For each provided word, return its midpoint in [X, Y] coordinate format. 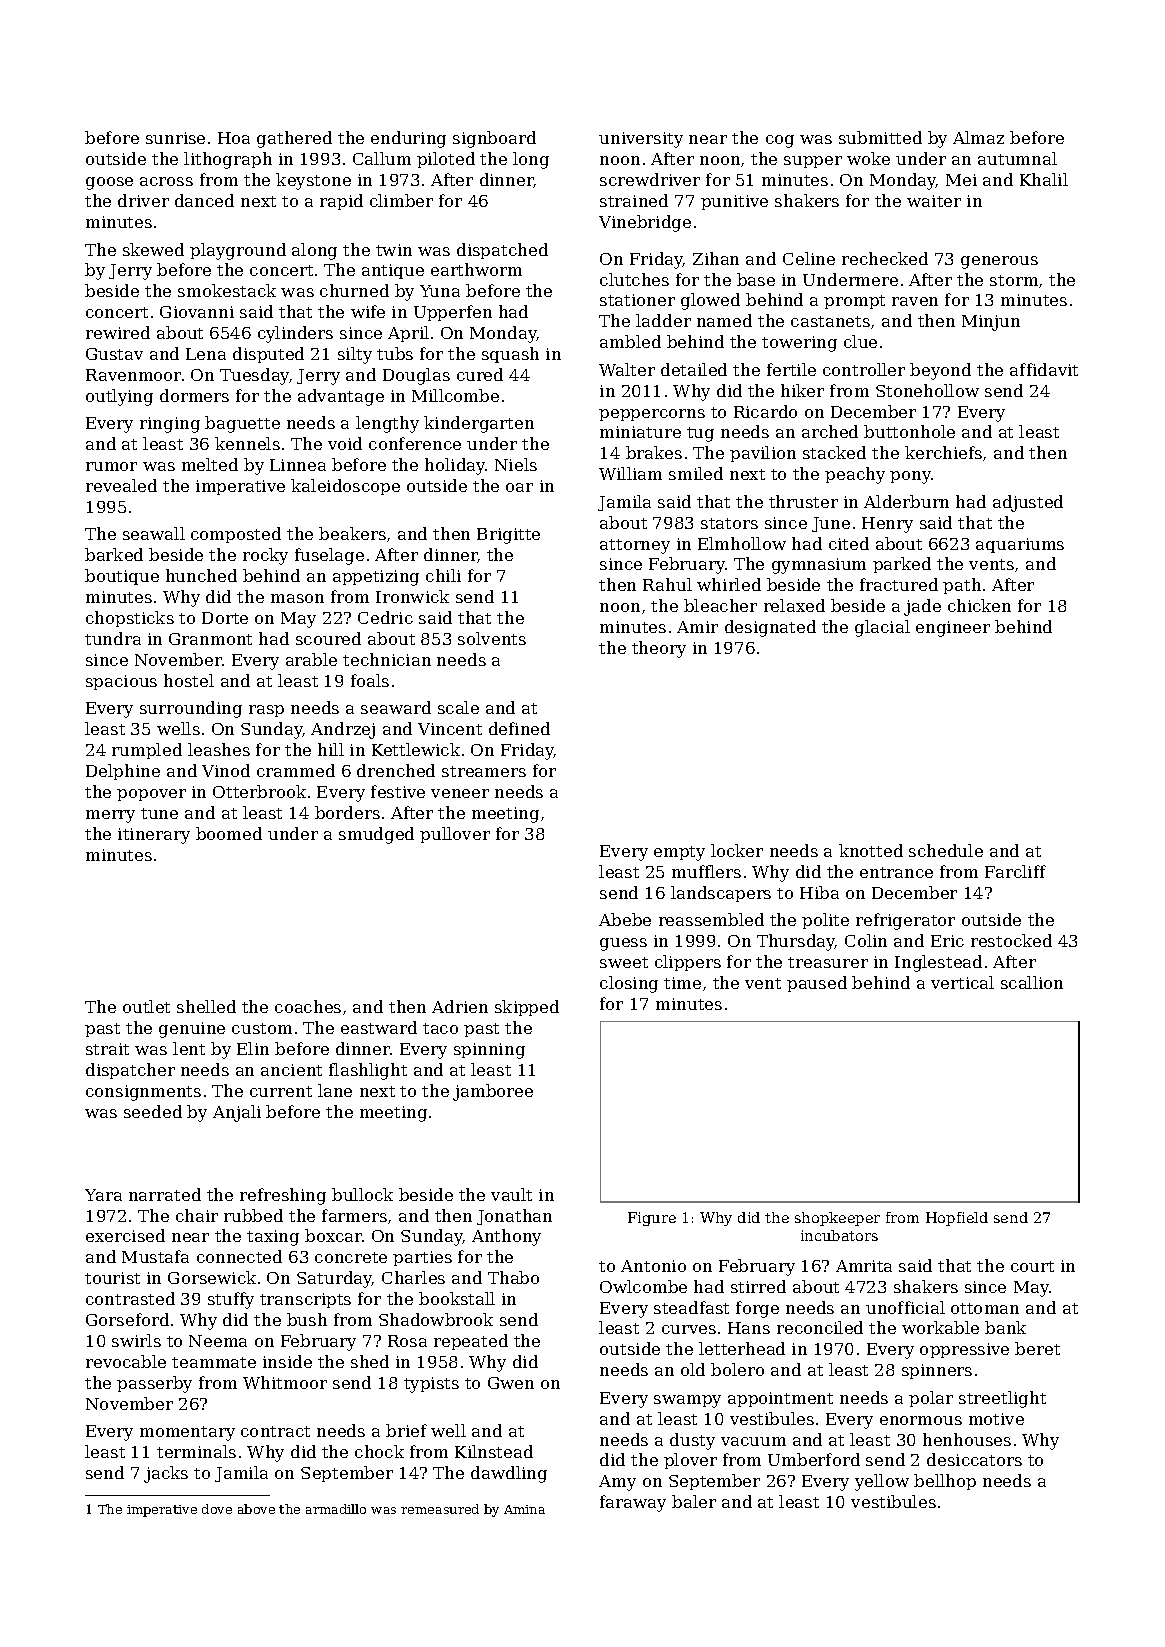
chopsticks [130, 619]
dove [217, 1509]
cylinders [295, 334]
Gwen [511, 1383]
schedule [946, 850]
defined [519, 728]
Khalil [1044, 179]
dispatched [502, 251]
